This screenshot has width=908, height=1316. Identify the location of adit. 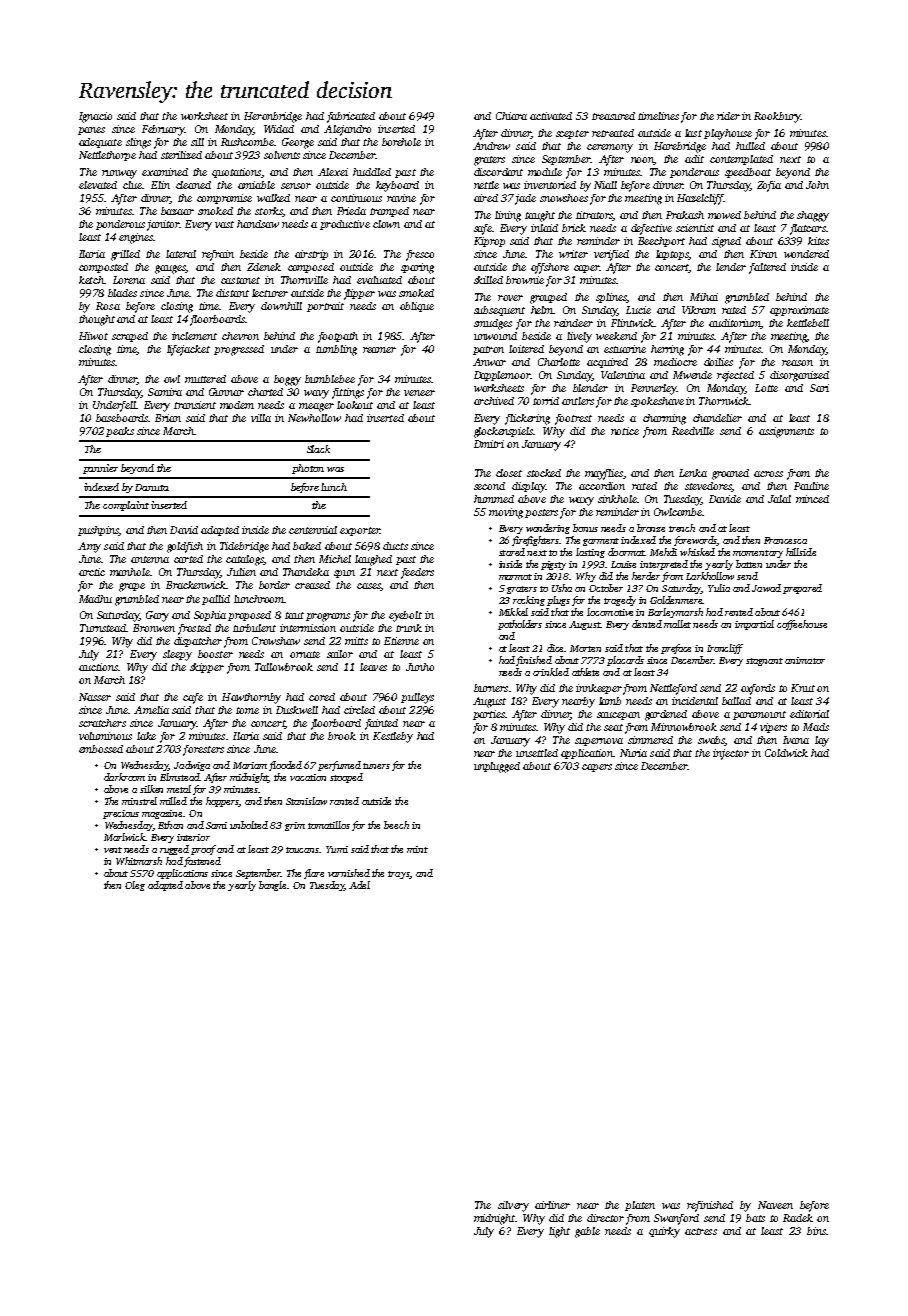
(694, 159).
